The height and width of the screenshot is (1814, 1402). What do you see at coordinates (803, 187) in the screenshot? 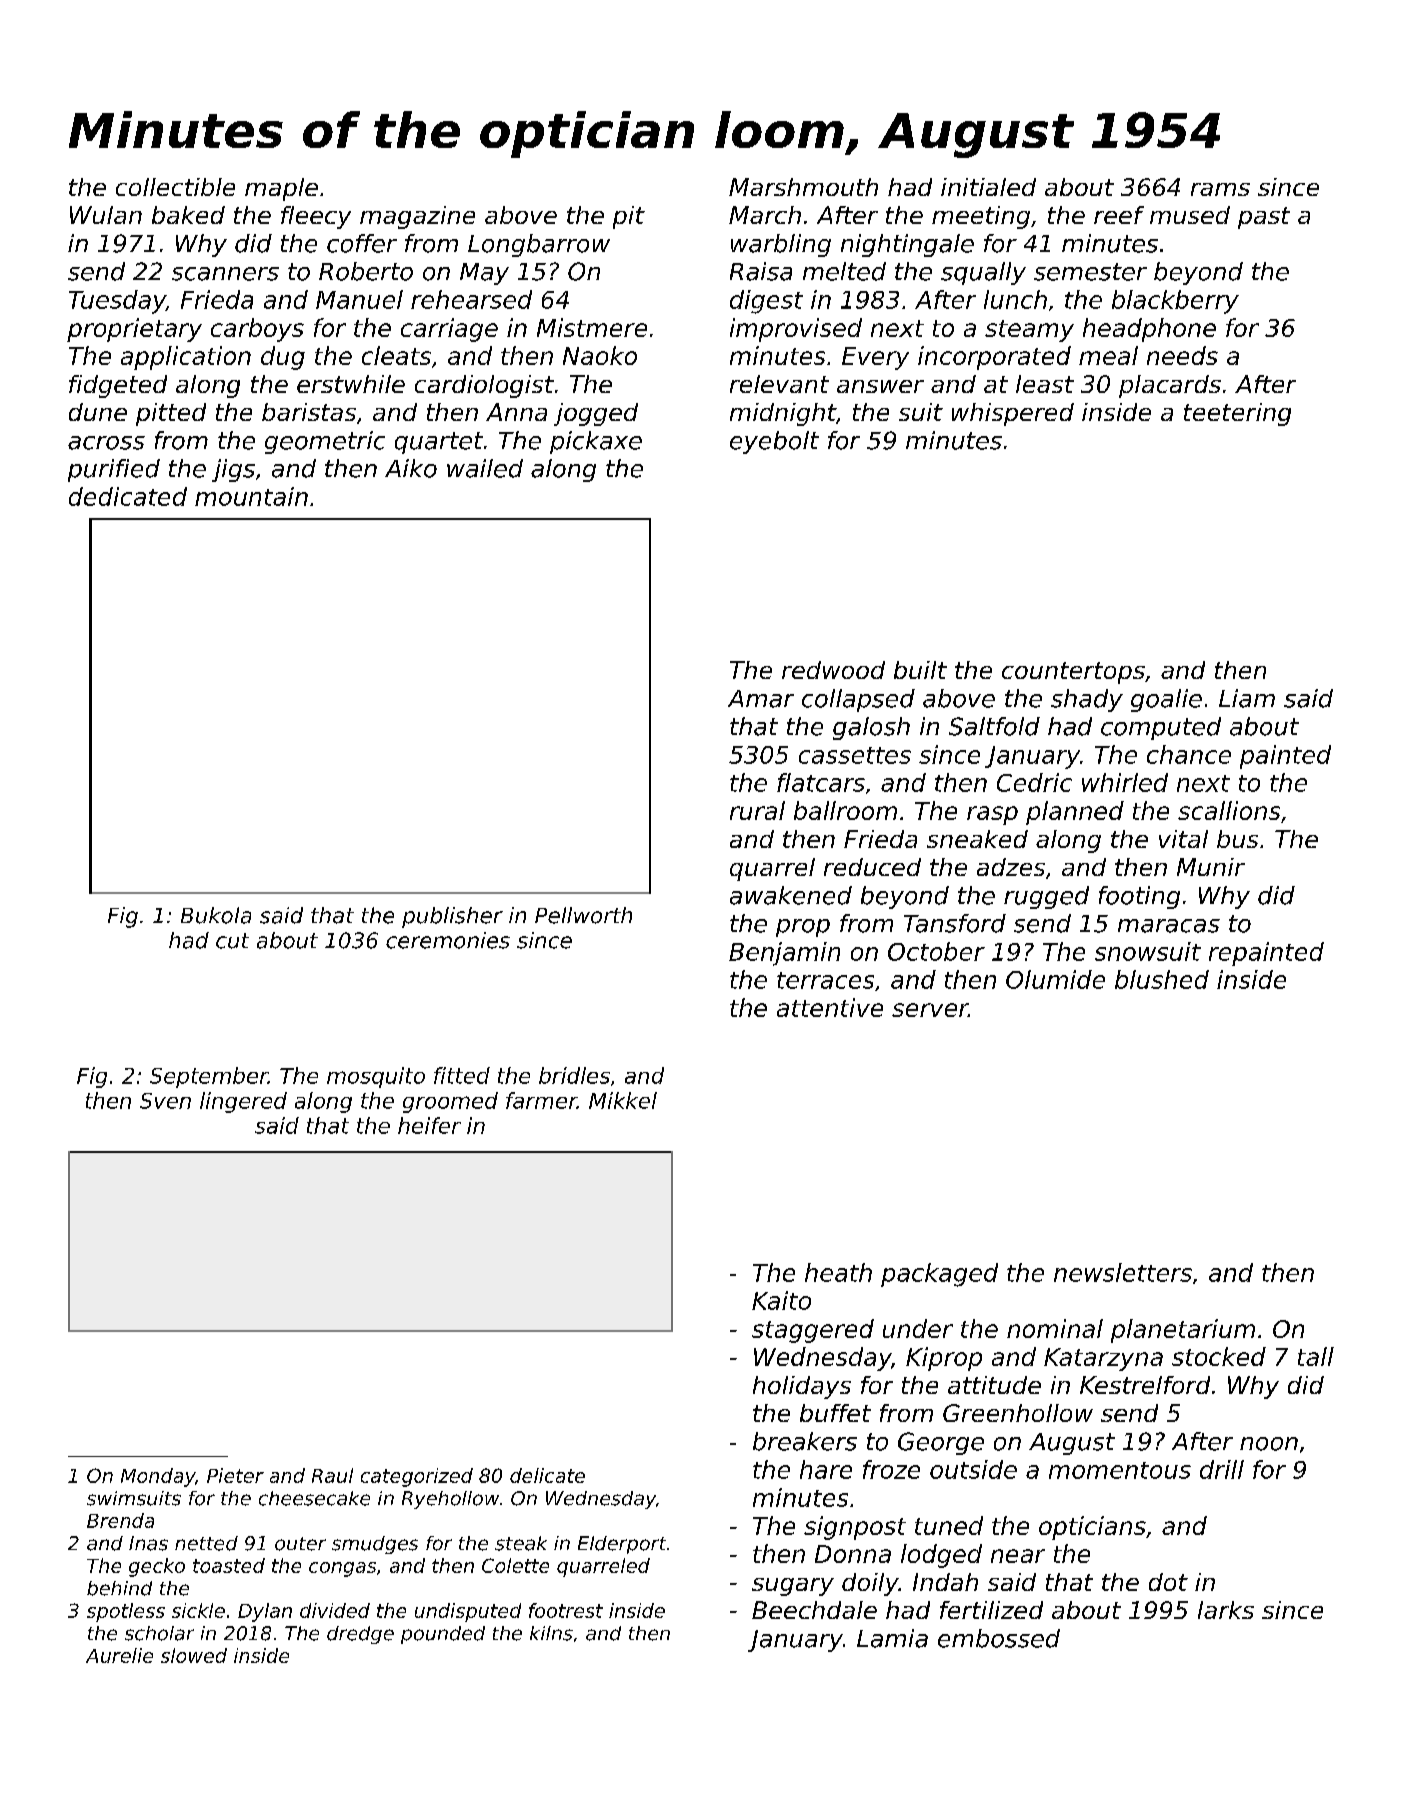
I see `Marshmouth` at bounding box center [803, 187].
